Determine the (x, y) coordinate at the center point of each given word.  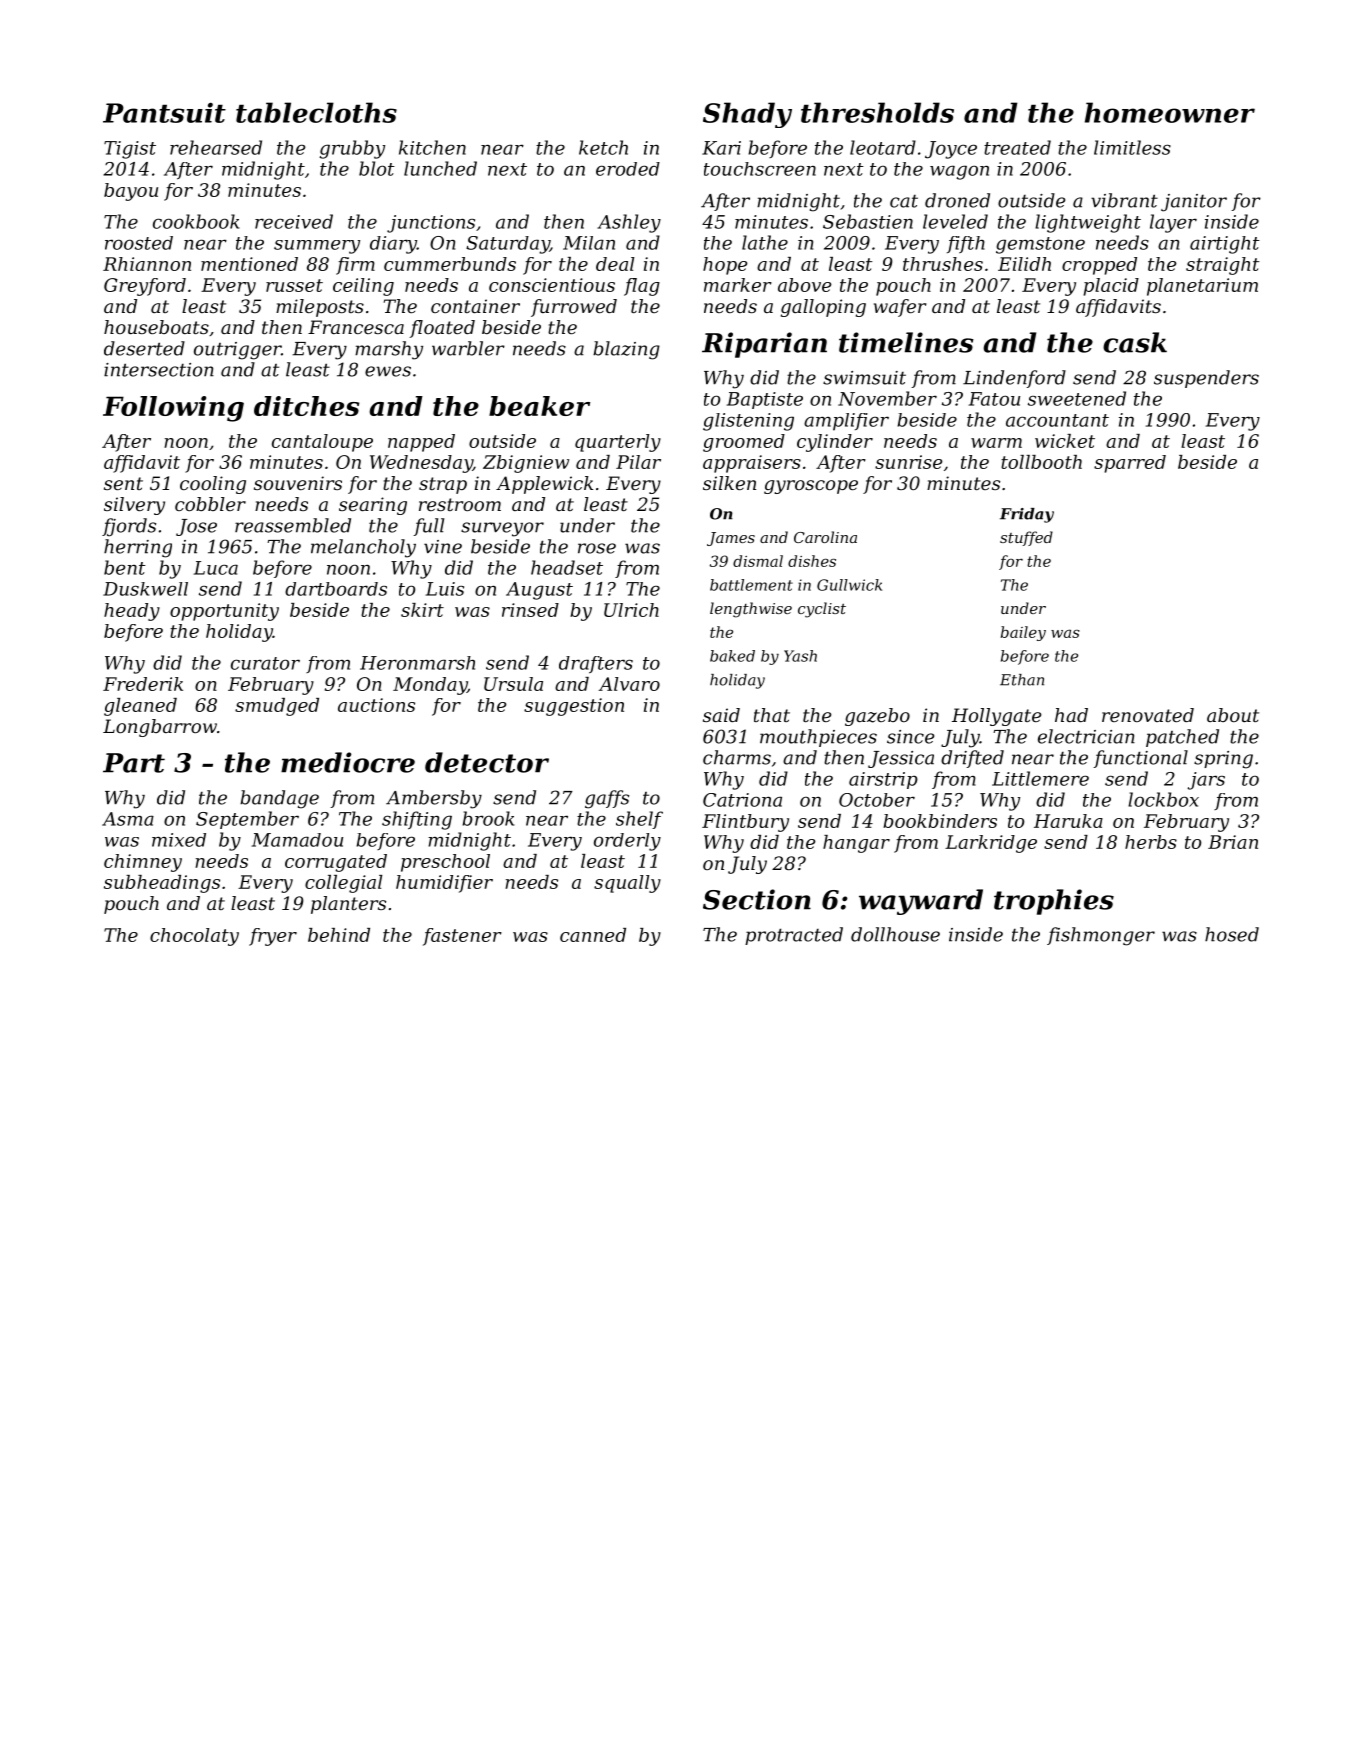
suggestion (574, 707)
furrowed (574, 308)
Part (134, 763)
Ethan (1022, 680)
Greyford (145, 287)
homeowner (1170, 112)
